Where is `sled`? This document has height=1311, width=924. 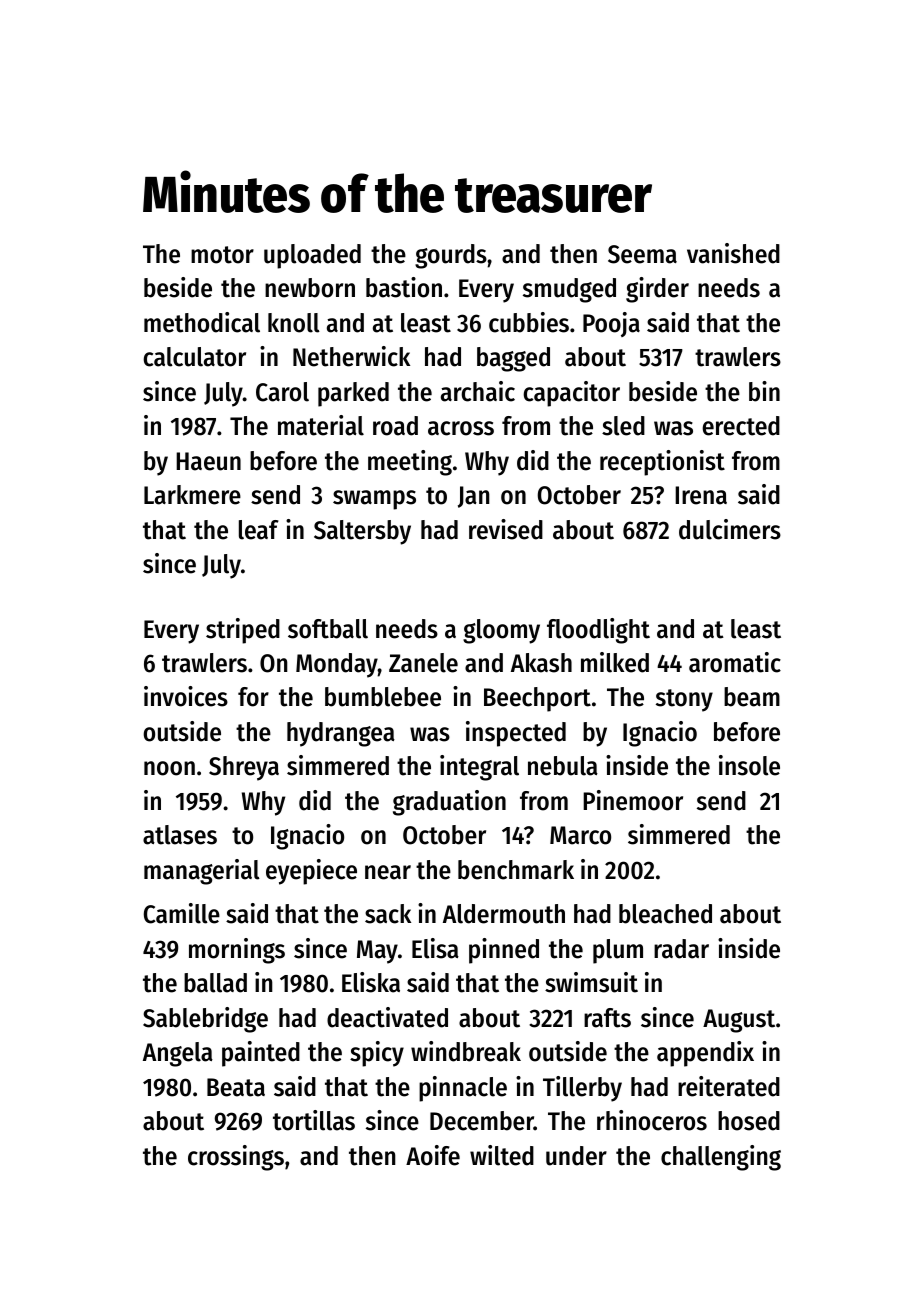
sled is located at coordinates (623, 426).
